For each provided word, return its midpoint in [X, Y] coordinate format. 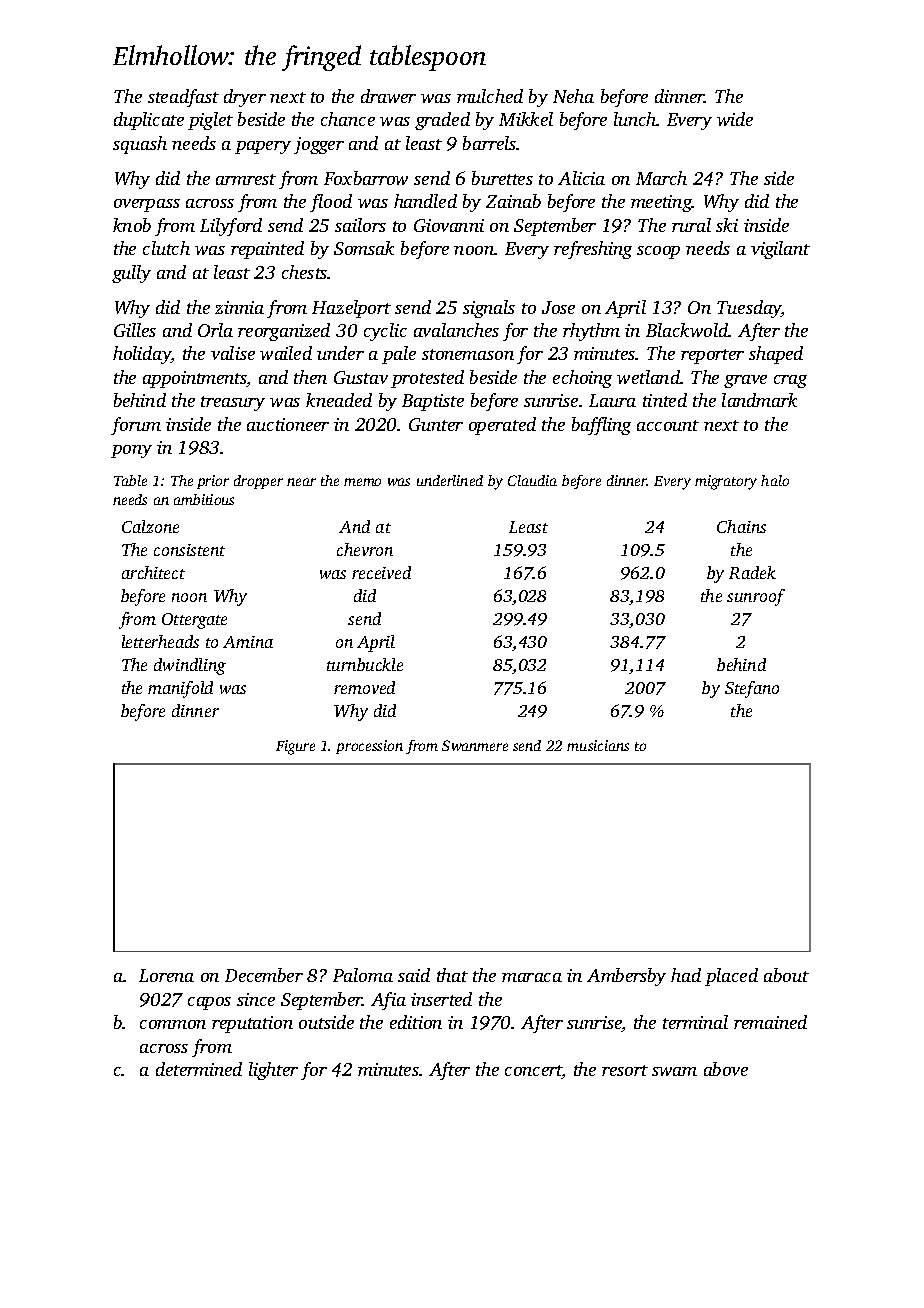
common [173, 1024]
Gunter [436, 424]
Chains [741, 526]
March [661, 178]
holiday [142, 355]
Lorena [166, 975]
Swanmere [475, 745]
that [452, 975]
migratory [726, 482]
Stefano [752, 689]
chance [348, 119]
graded [442, 121]
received [381, 572]
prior [213, 482]
